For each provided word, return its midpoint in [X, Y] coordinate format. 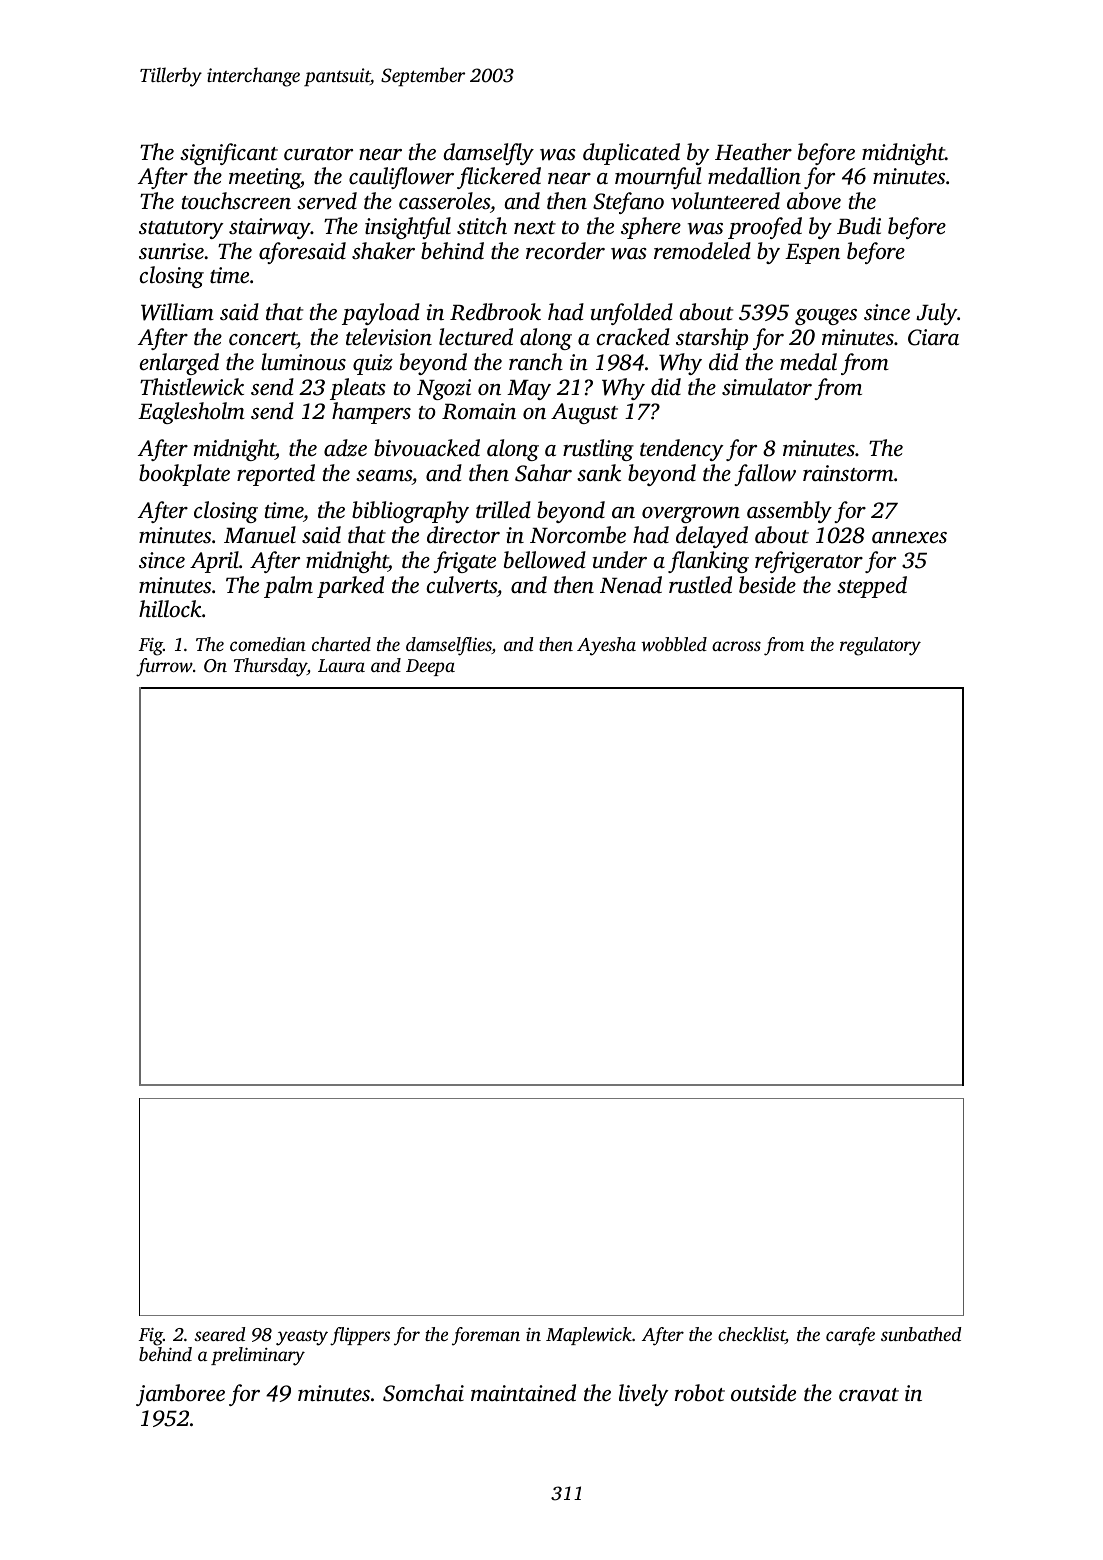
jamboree [180, 1395]
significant [229, 154]
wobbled [674, 644]
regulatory [880, 646]
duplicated [631, 154]
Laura [341, 665]
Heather [753, 152]
